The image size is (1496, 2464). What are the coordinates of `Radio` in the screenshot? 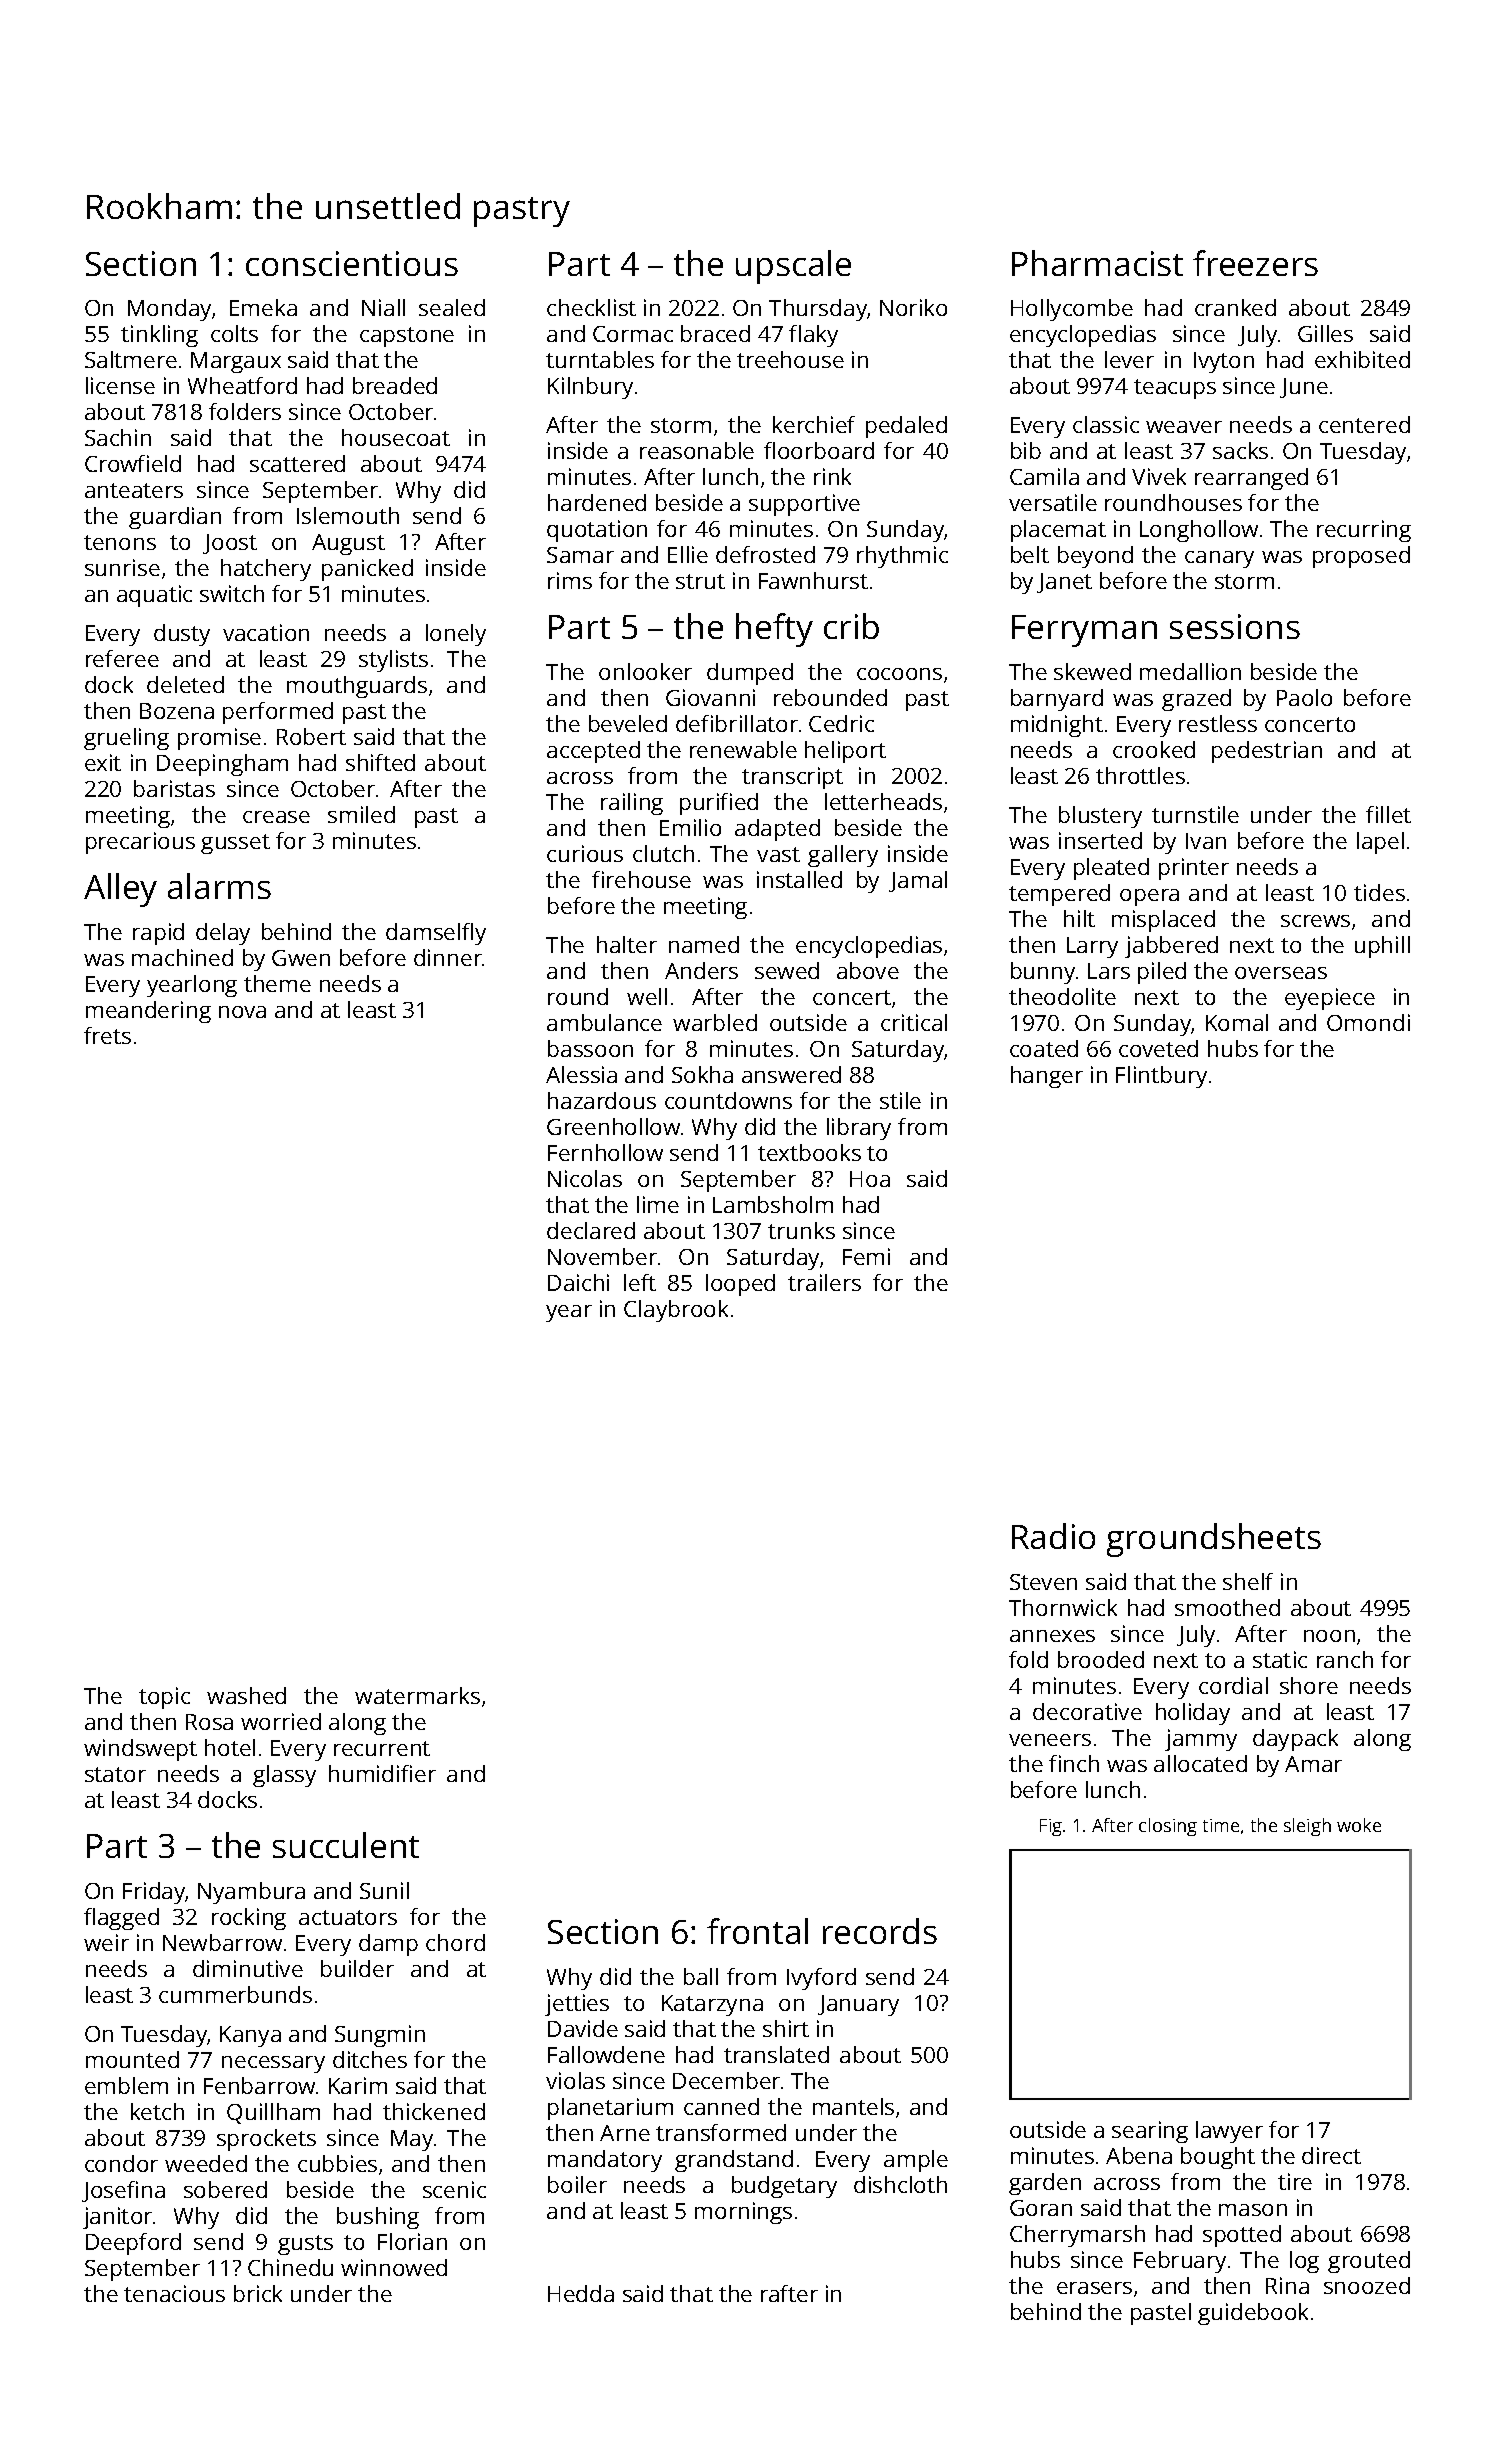 It's located at (1053, 1536).
